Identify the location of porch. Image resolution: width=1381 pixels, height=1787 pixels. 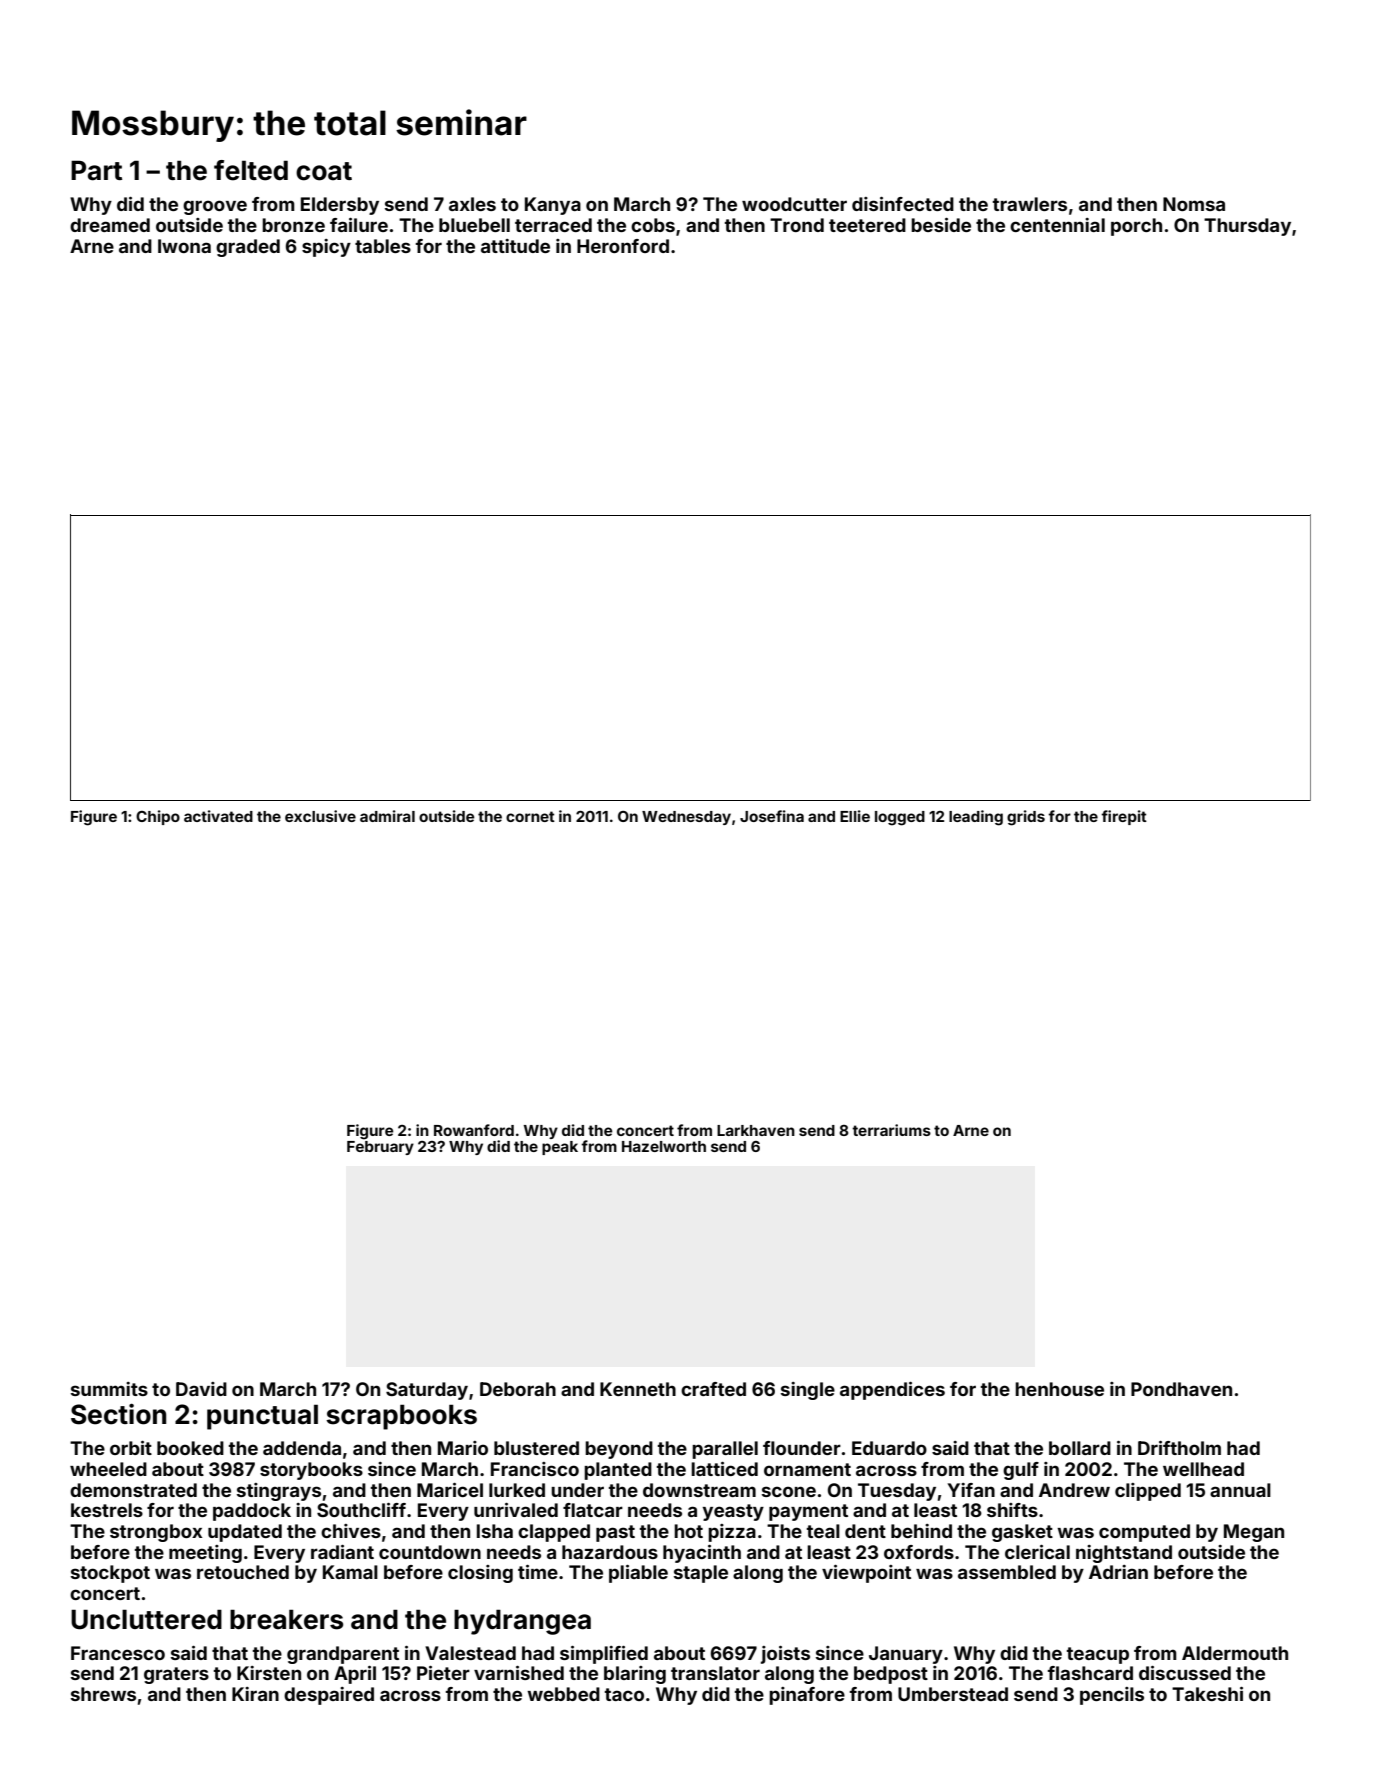
(1136, 227).
